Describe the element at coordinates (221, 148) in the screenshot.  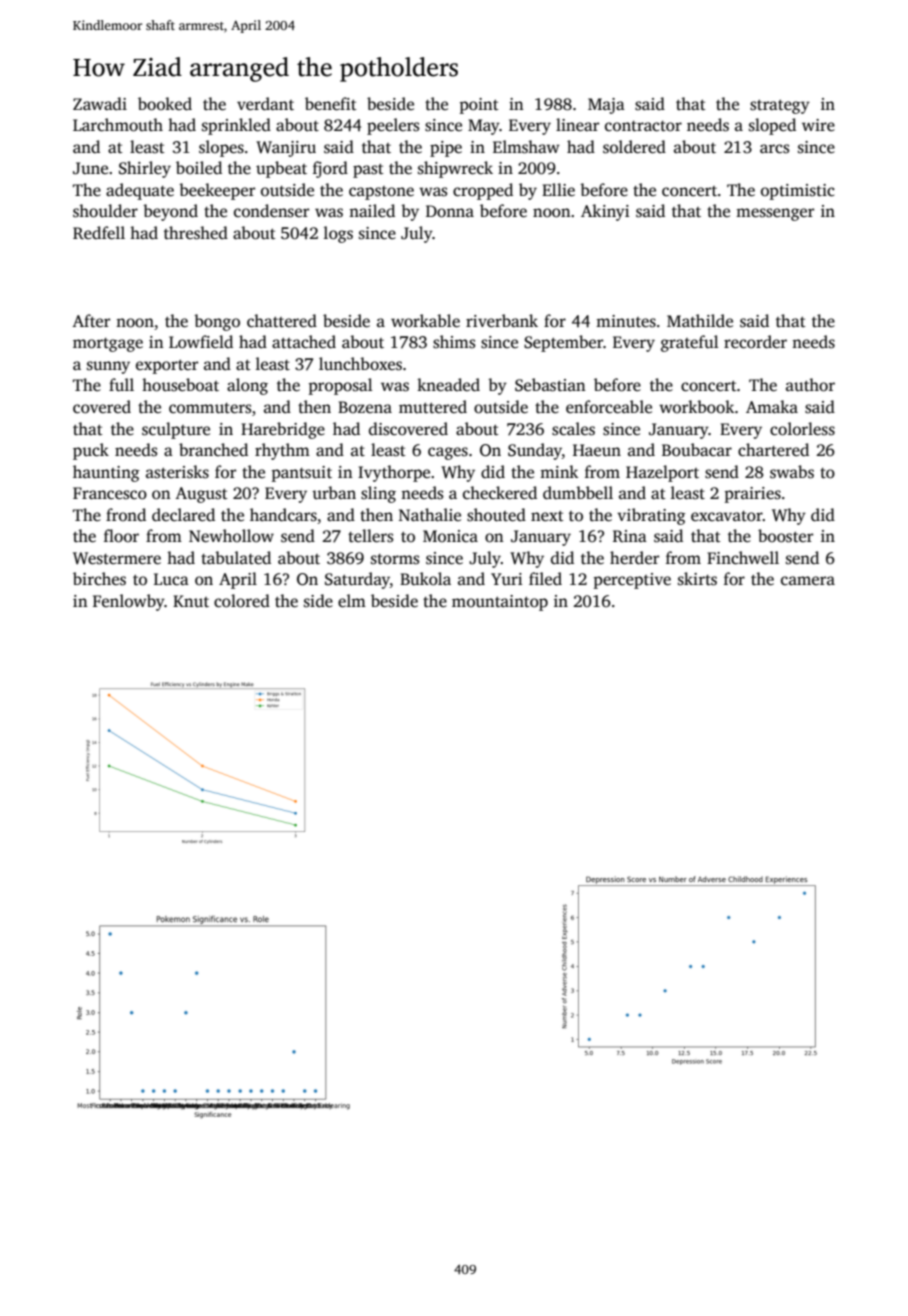
I see `slopes` at that location.
